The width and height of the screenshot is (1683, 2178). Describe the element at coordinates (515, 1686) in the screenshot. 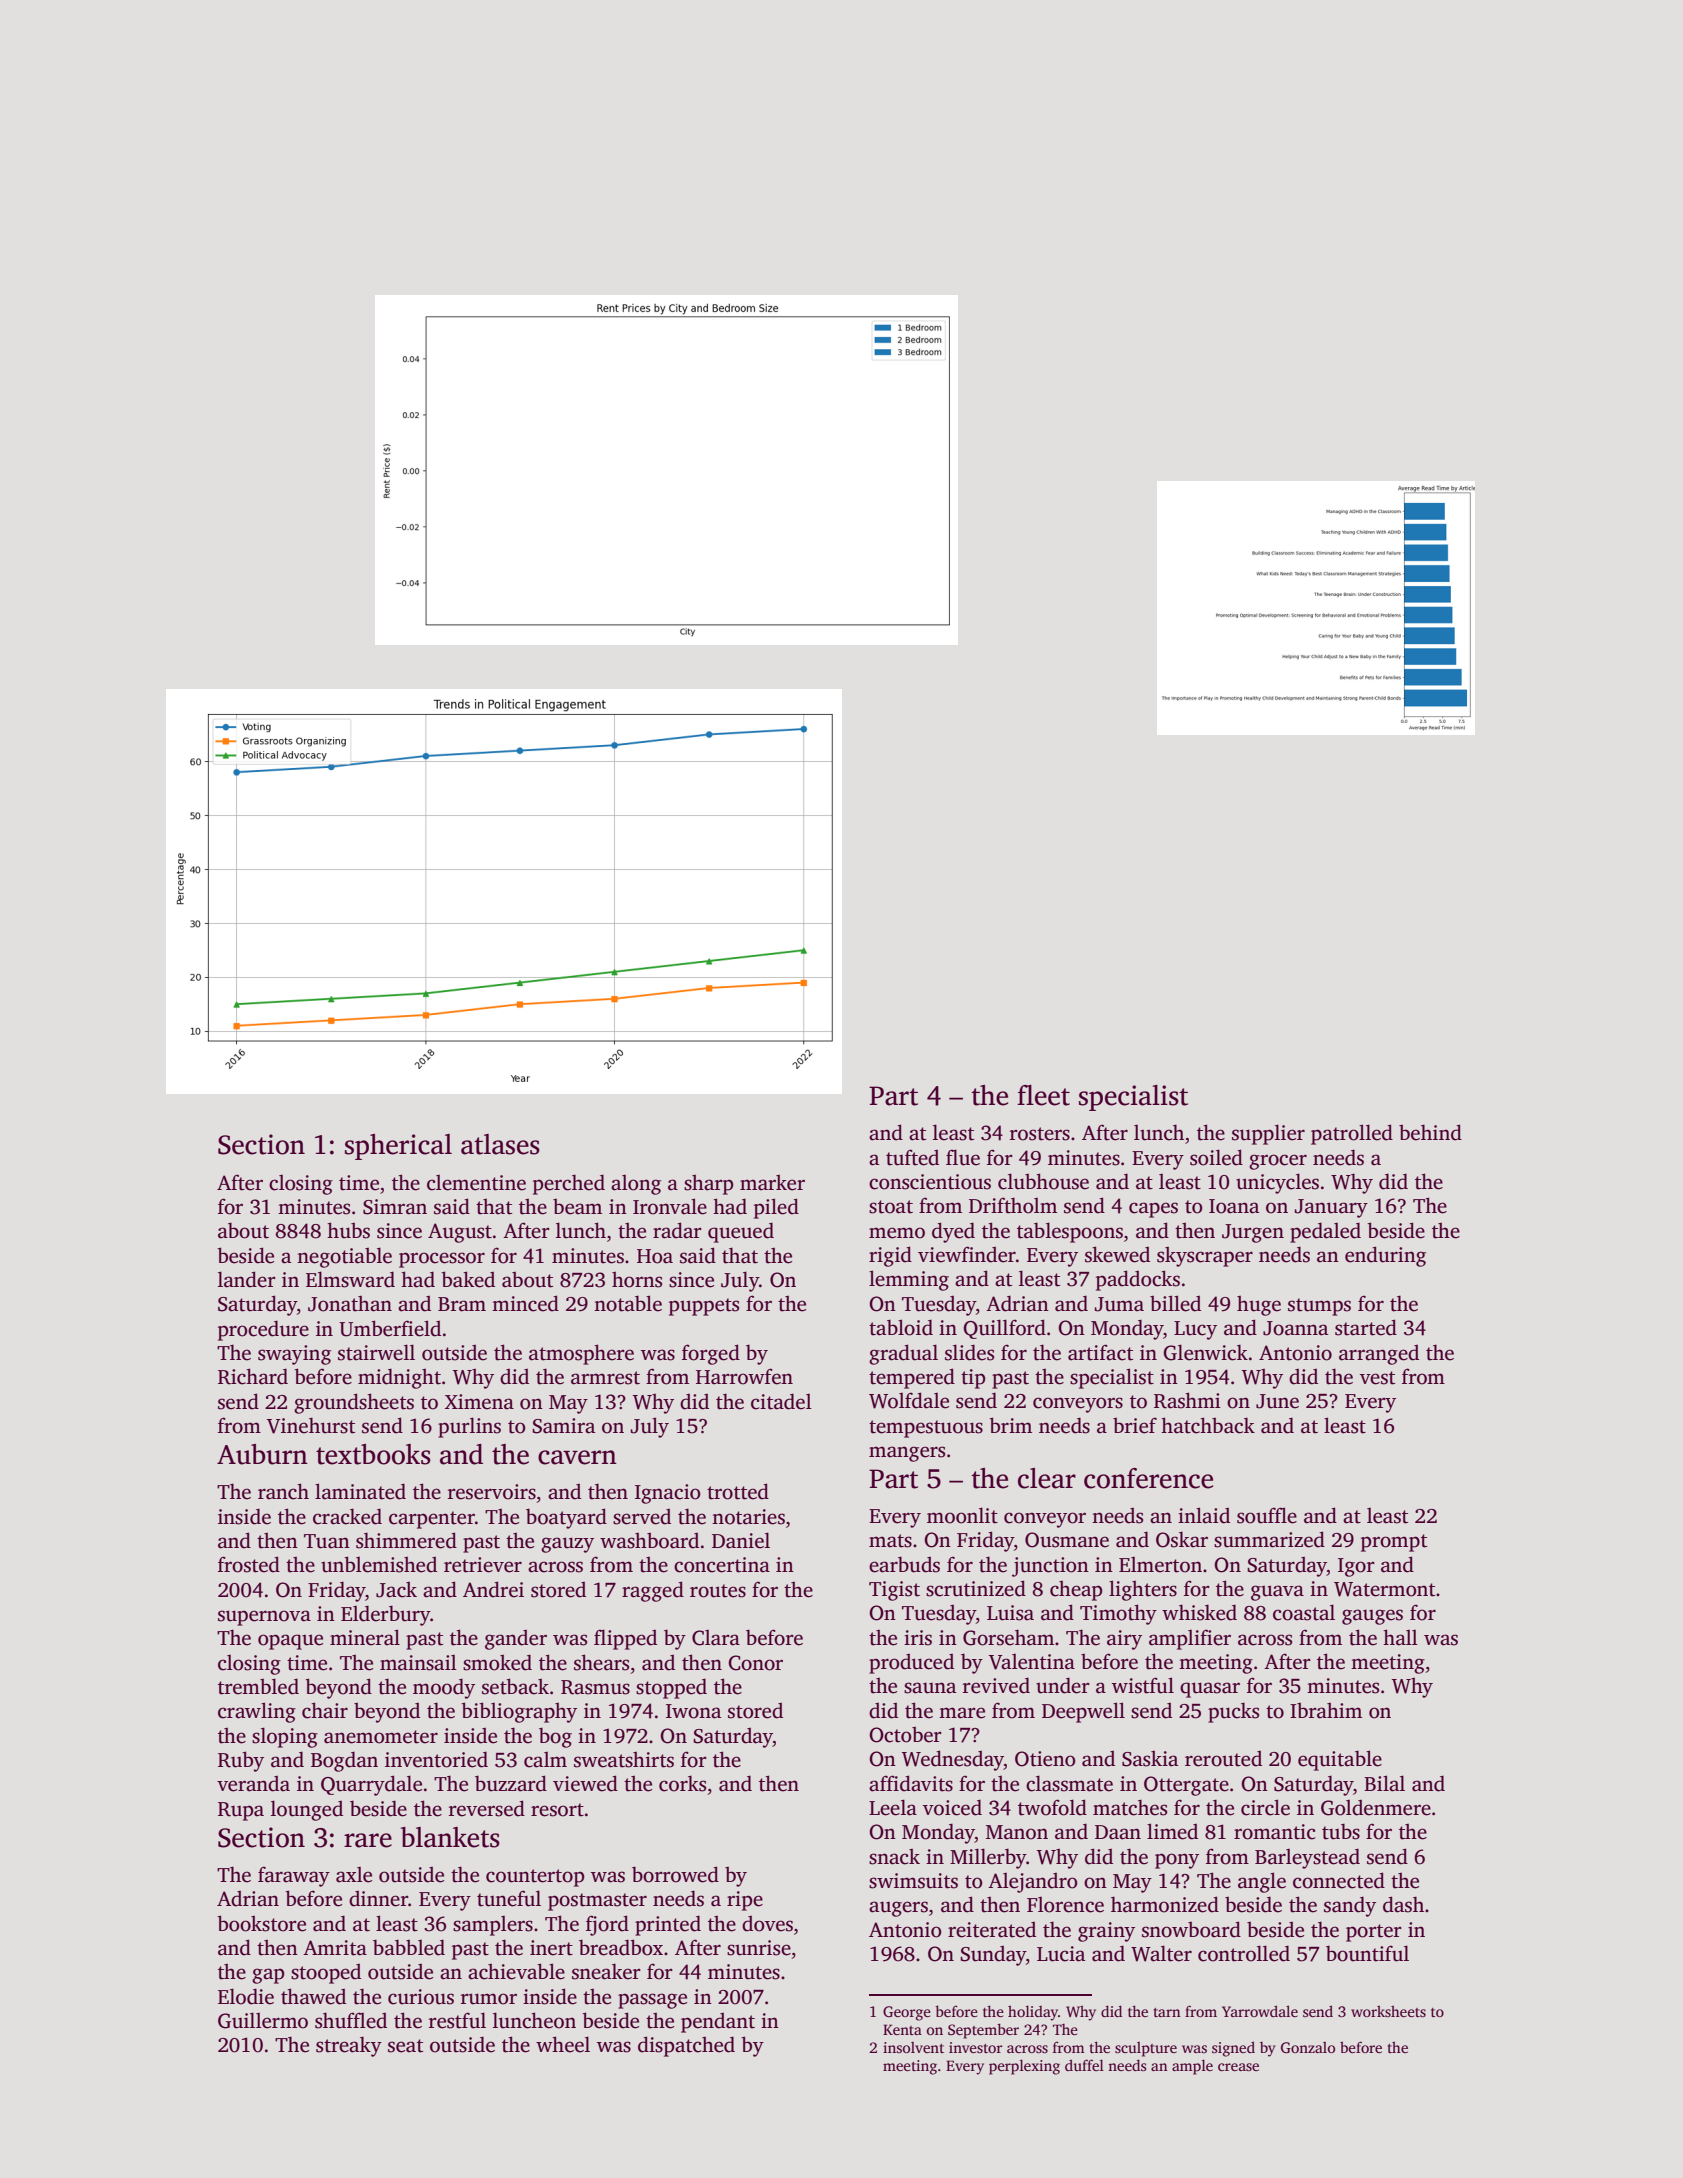

I see `setback` at that location.
